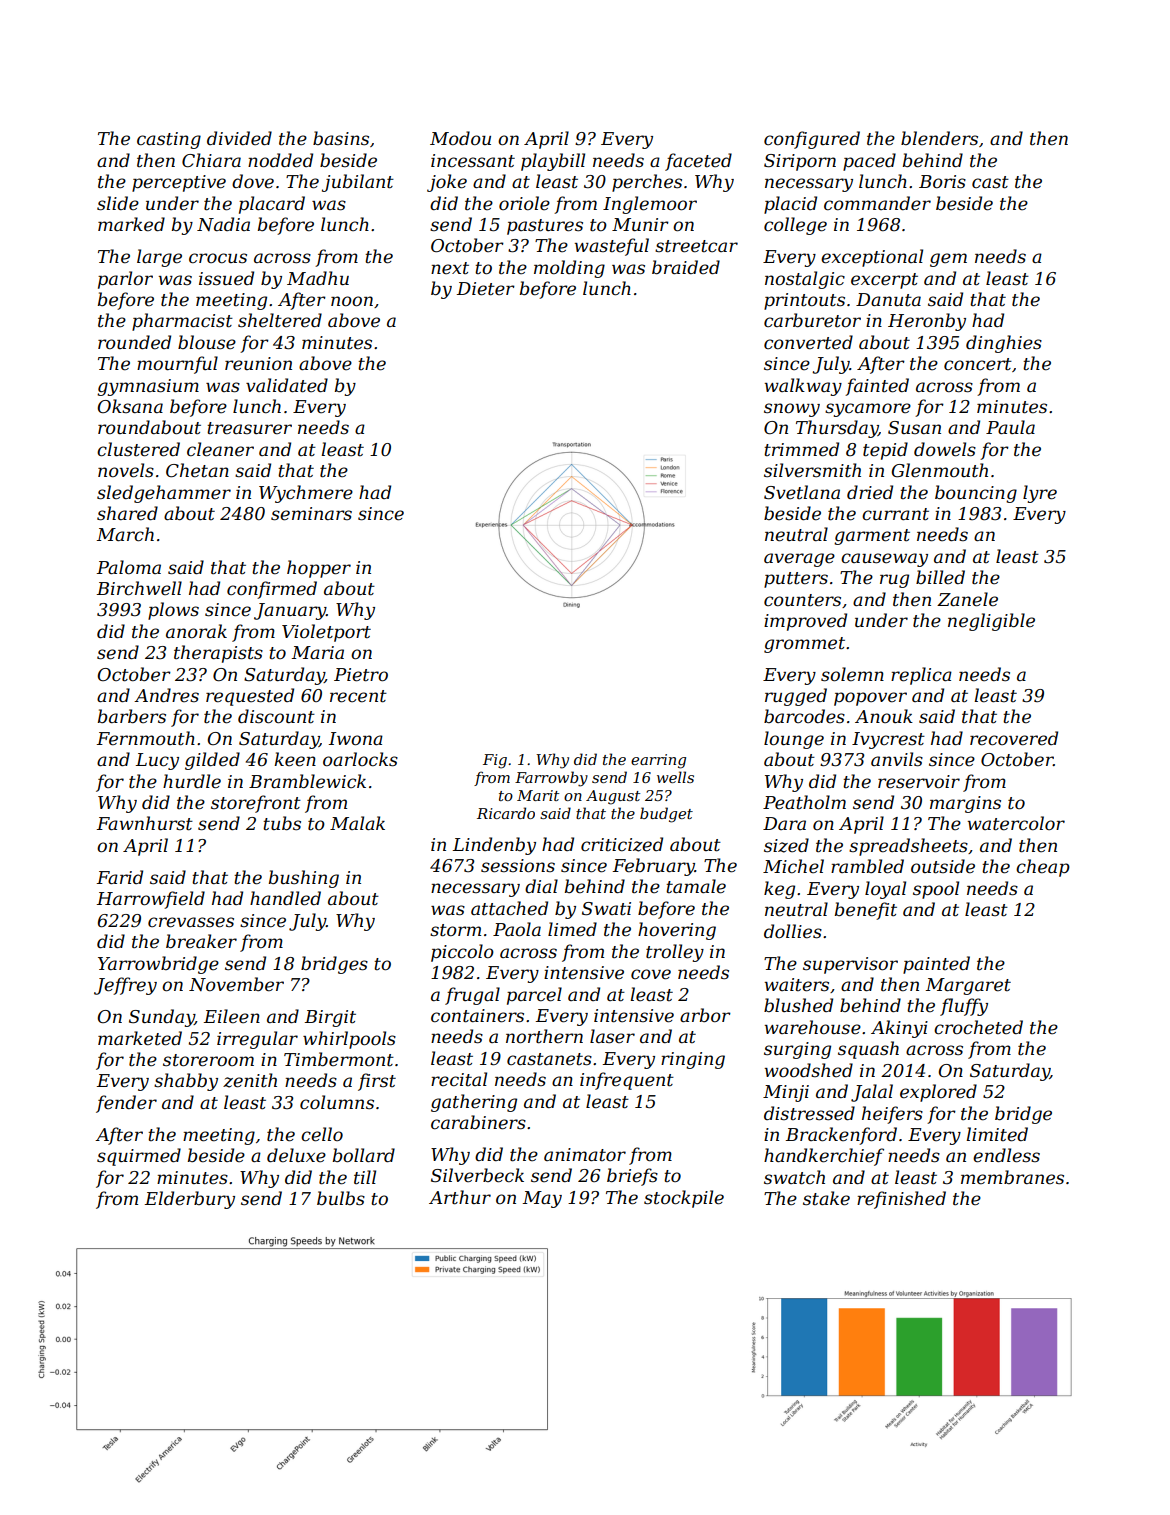  Describe the element at coordinates (306, 494) in the screenshot. I see `Wychmere` at that location.
